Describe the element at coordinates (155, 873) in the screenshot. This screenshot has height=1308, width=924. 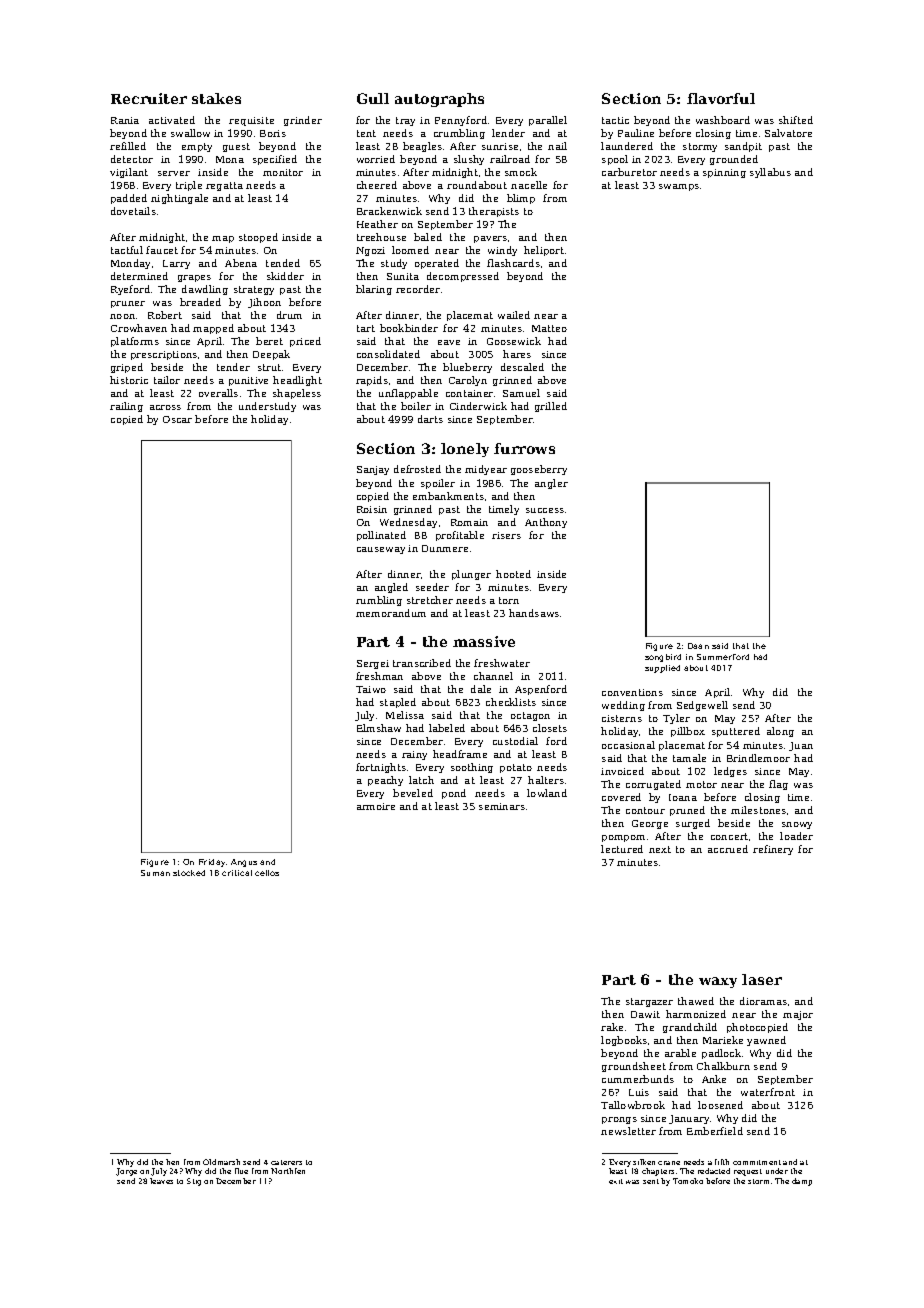
I see `Suman` at that location.
